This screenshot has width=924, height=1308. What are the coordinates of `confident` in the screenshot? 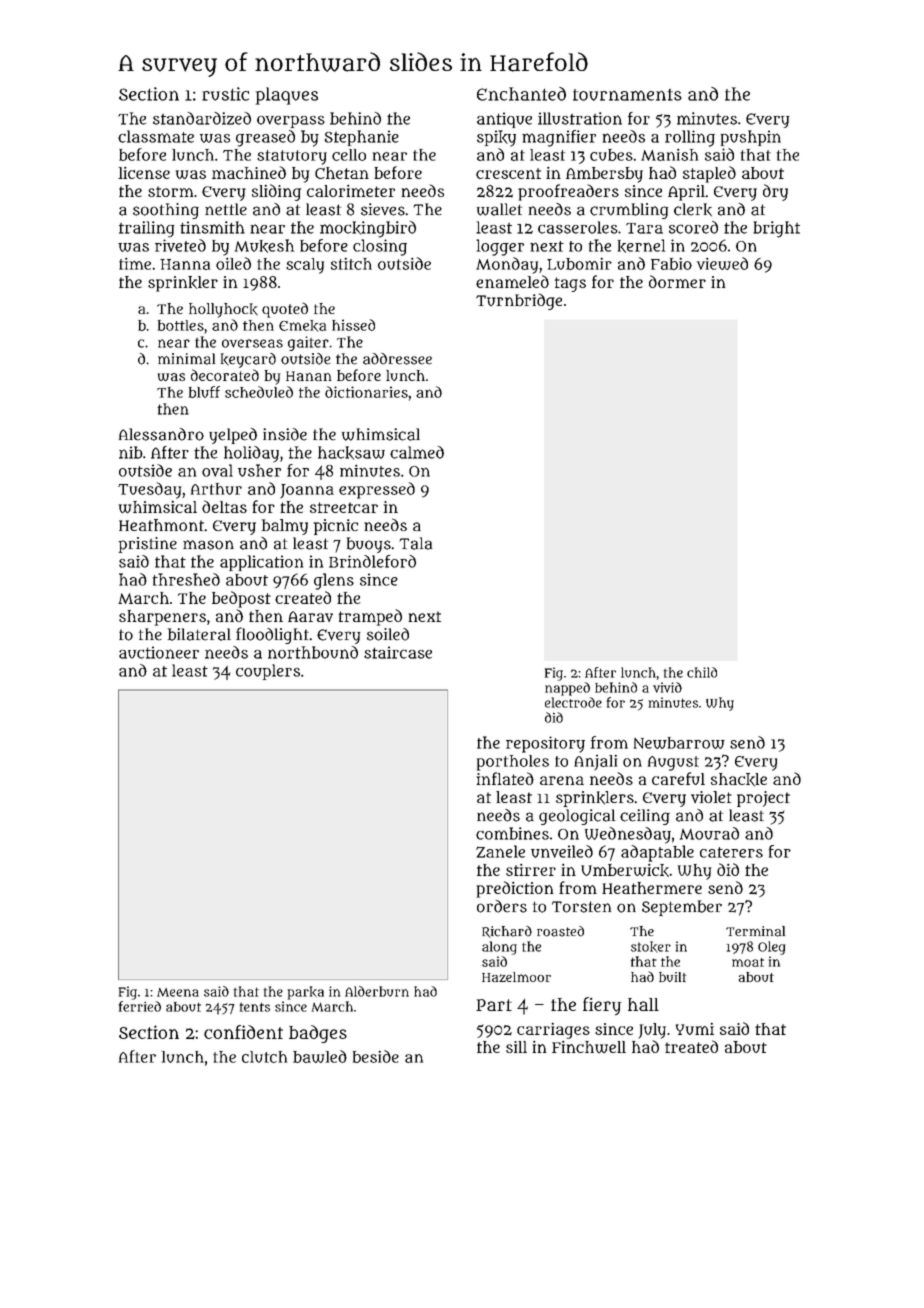 It's located at (243, 1032).
